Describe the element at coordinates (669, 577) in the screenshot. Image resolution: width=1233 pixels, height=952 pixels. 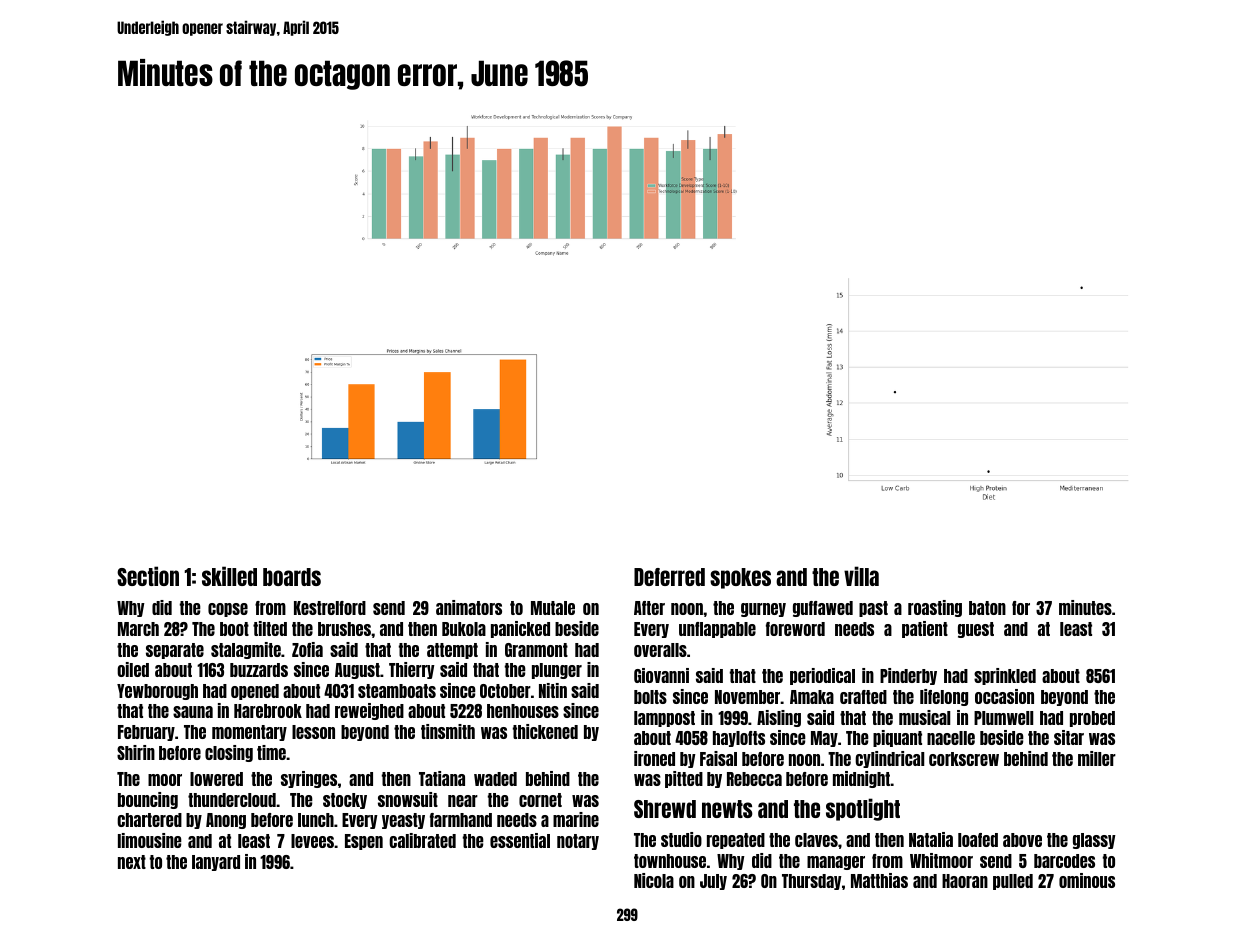
I see `Deferred` at that location.
